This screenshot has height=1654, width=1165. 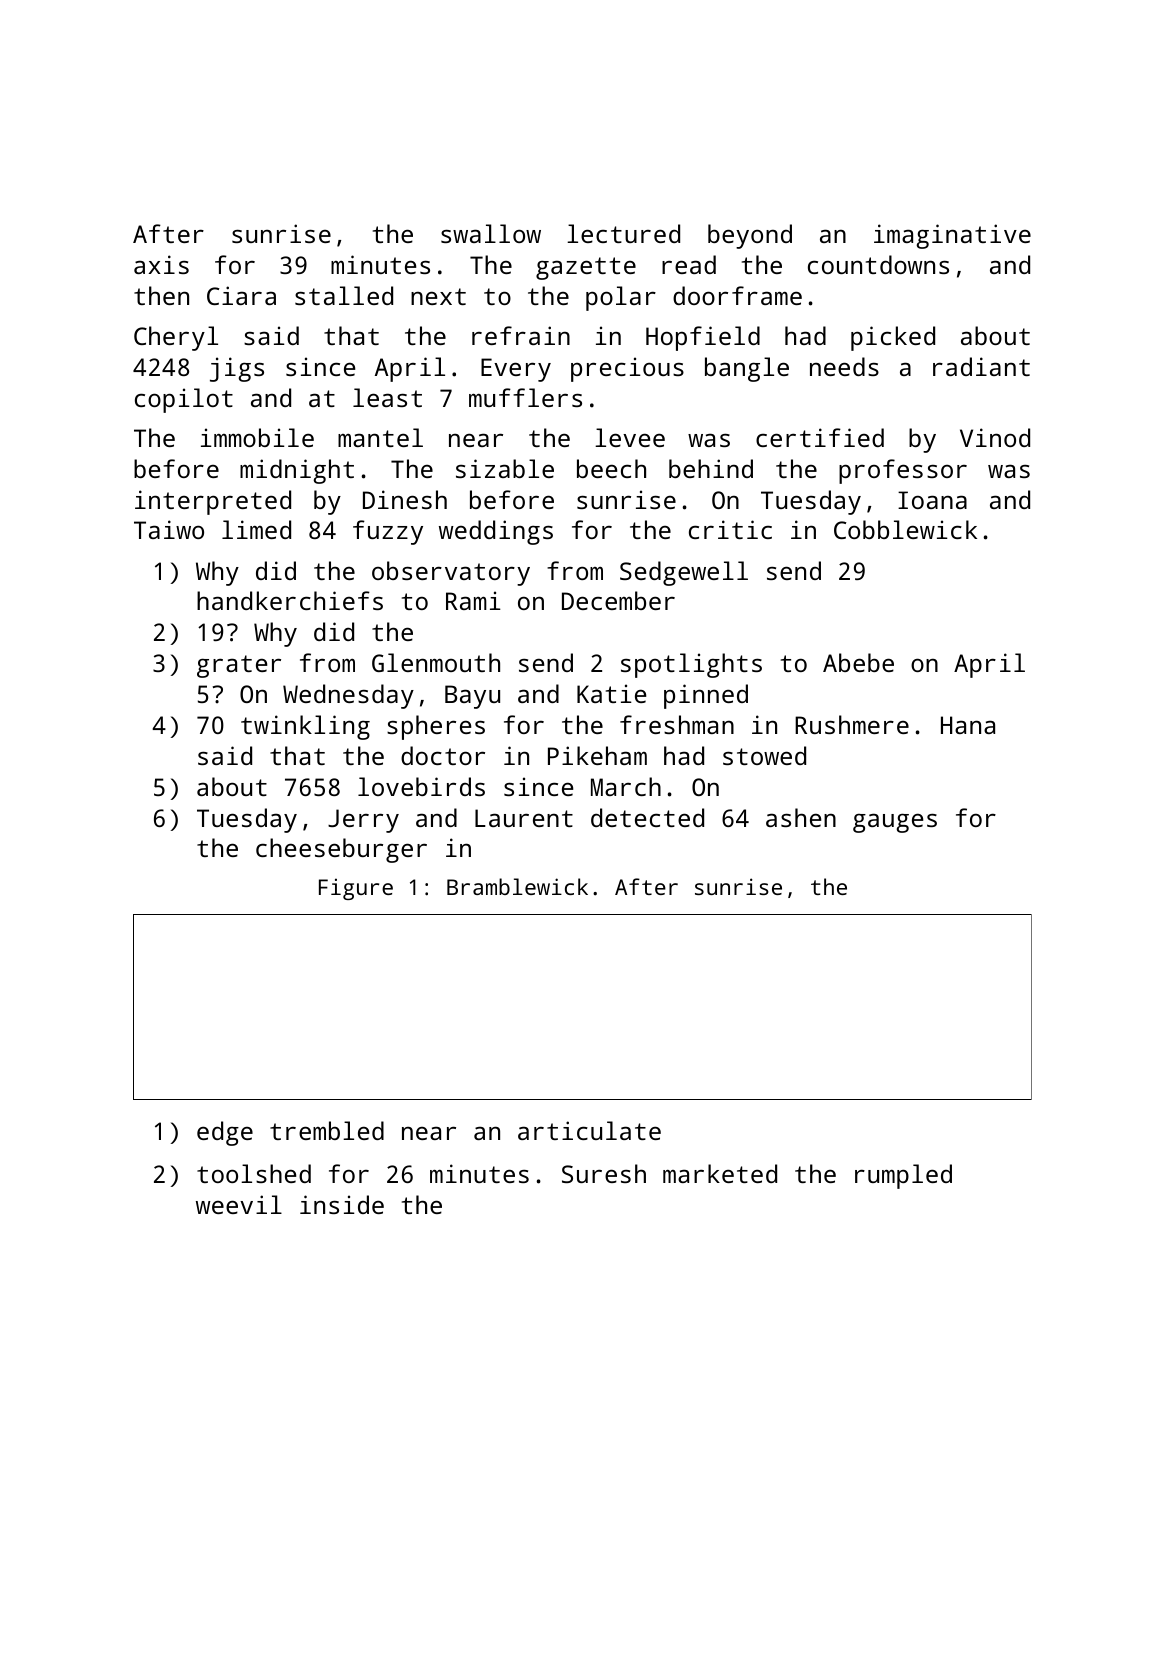 What do you see at coordinates (720, 1173) in the screenshot?
I see `marketed` at bounding box center [720, 1173].
